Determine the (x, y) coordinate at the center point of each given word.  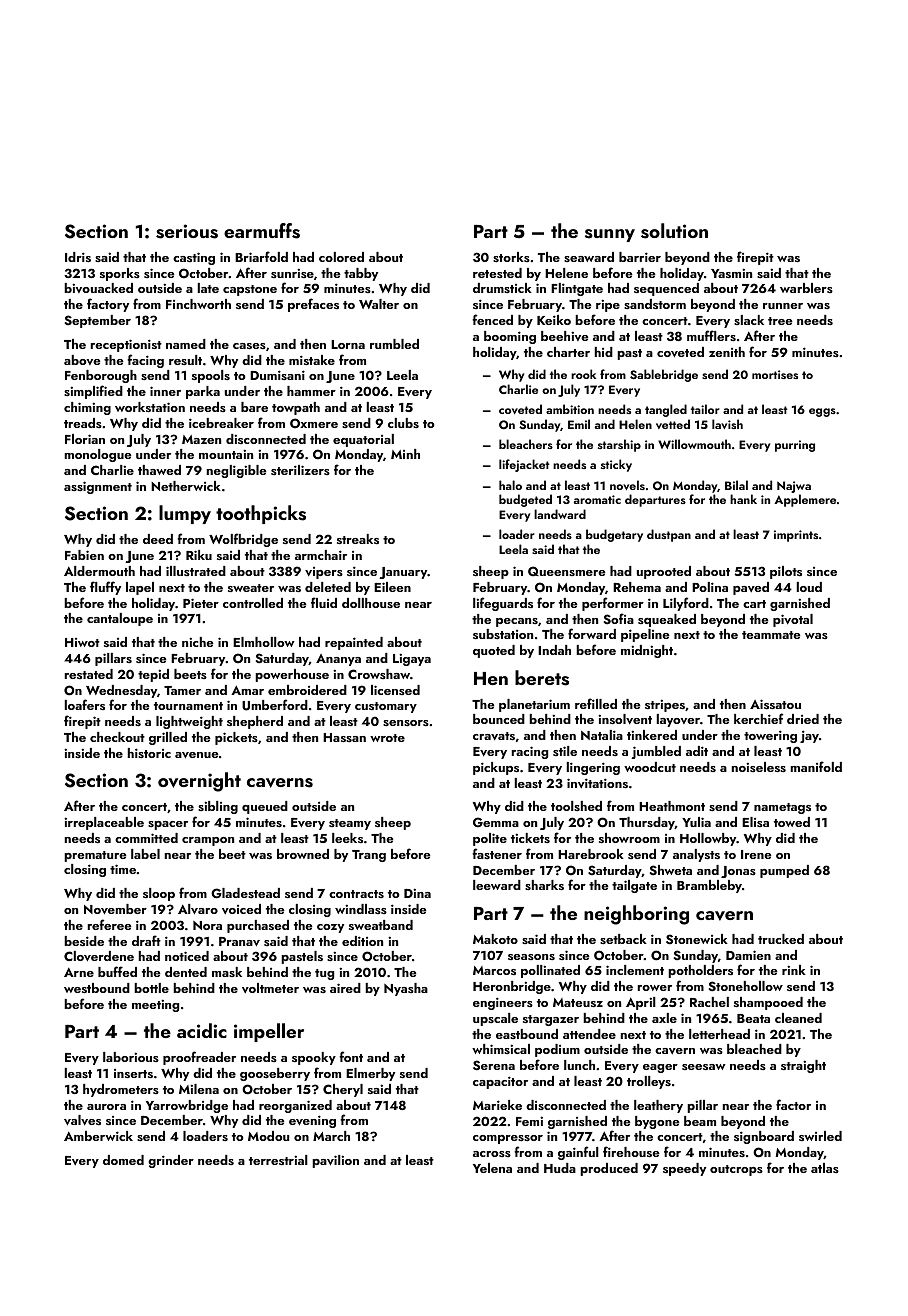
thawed (159, 470)
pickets (236, 738)
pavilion (335, 1161)
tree (780, 321)
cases (249, 346)
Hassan (344, 737)
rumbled (394, 344)
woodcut (650, 767)
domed (123, 1160)
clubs (403, 423)
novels (627, 485)
